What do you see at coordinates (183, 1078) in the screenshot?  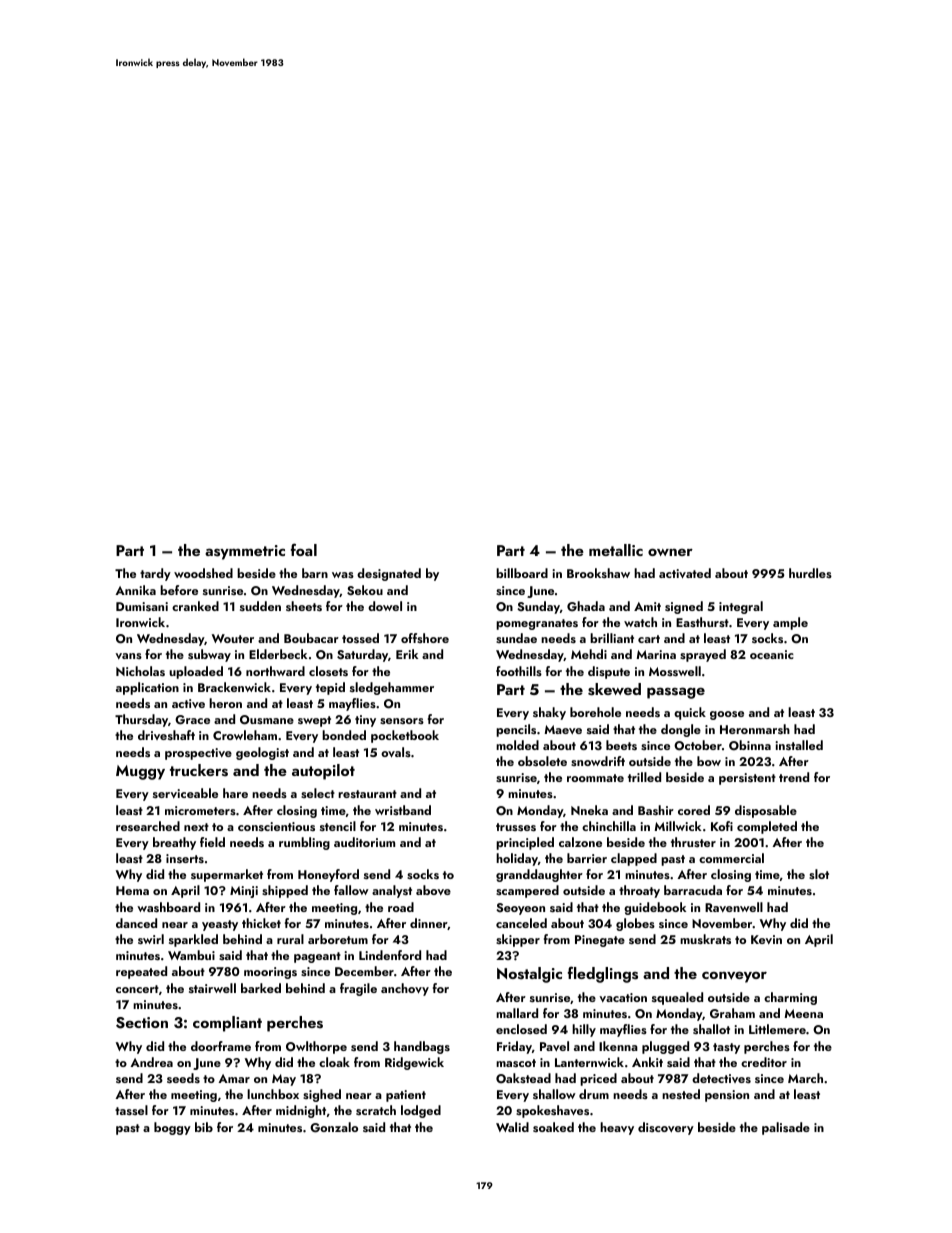 I see `seeds` at bounding box center [183, 1078].
